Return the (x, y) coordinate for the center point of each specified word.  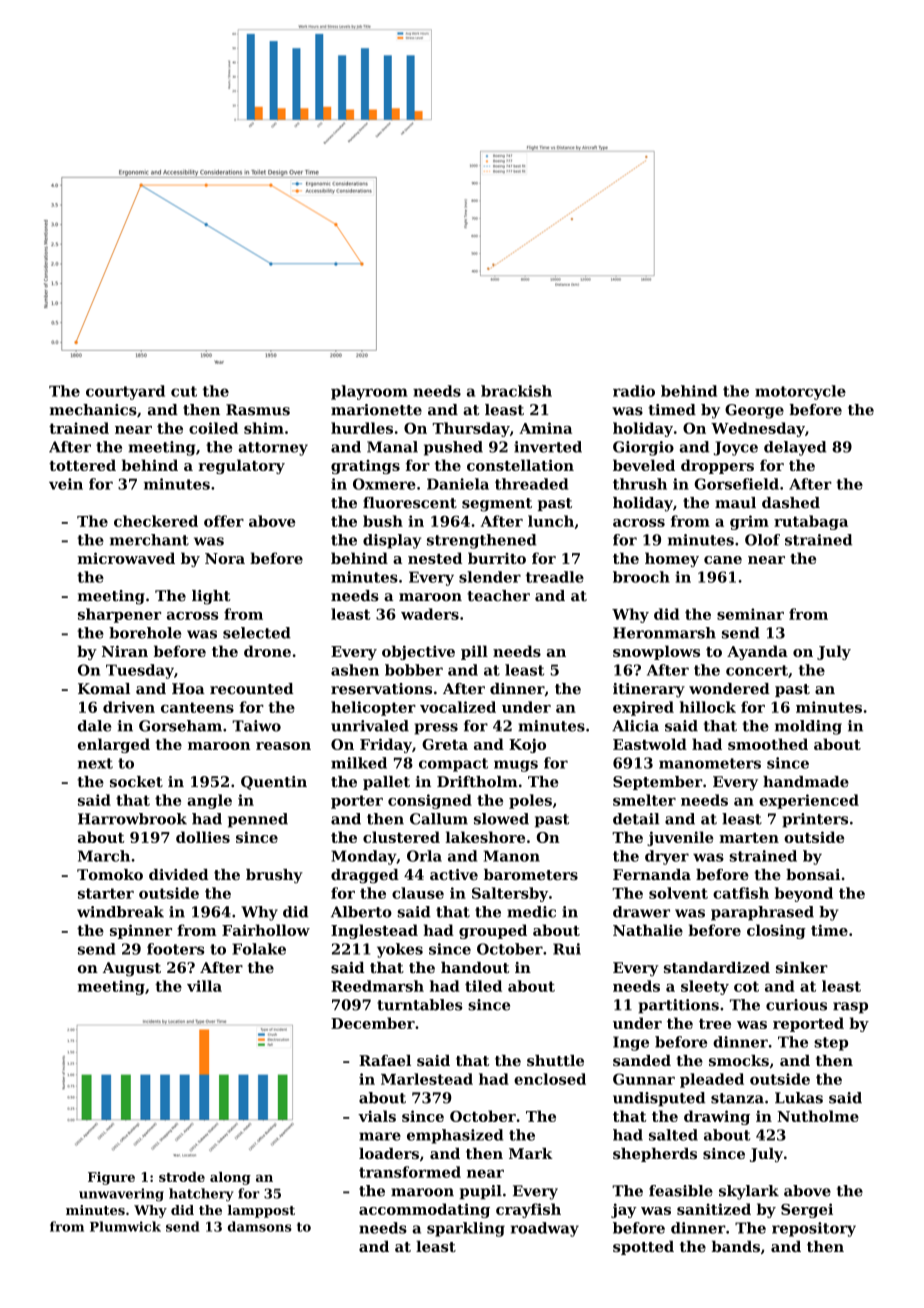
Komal (104, 689)
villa (204, 986)
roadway (545, 1229)
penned (258, 820)
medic (531, 912)
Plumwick (125, 1226)
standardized (717, 967)
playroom (369, 392)
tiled (483, 986)
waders (430, 614)
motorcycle (800, 392)
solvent (678, 893)
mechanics (93, 410)
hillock (708, 707)
